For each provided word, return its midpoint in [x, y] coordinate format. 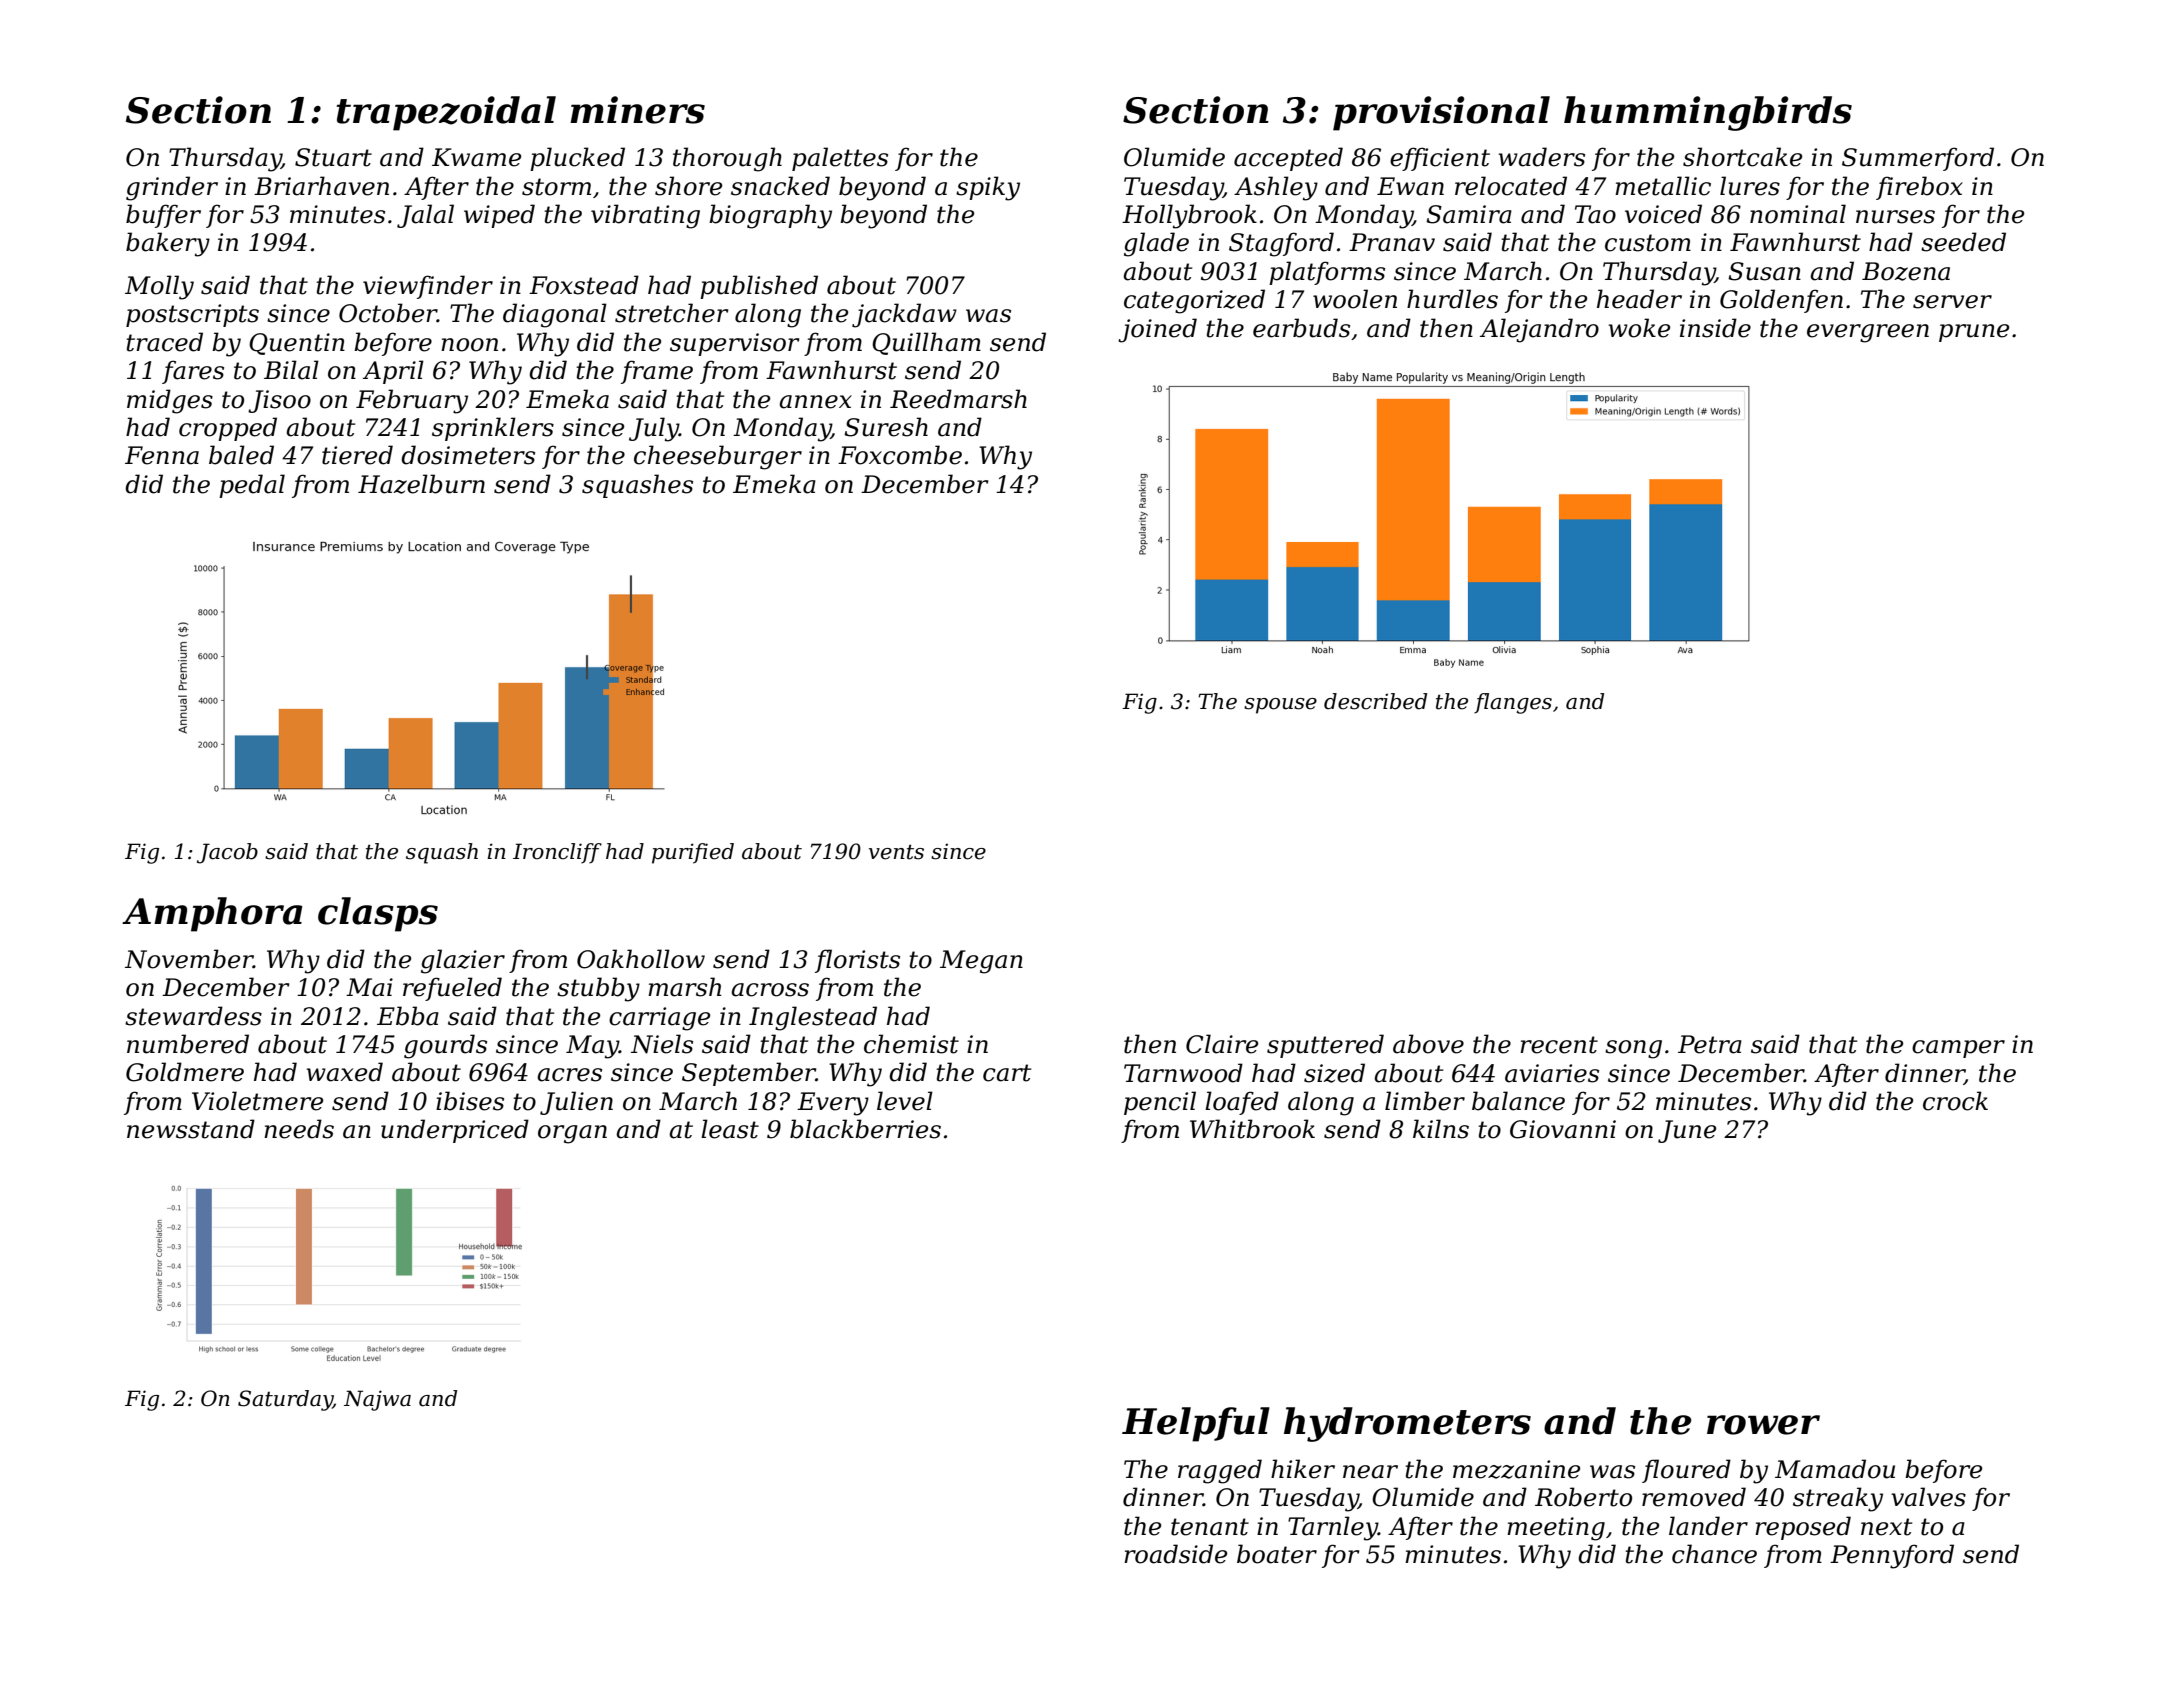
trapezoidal [446, 113]
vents [896, 852]
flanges [1513, 703]
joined [1157, 330]
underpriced [455, 1131]
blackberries [865, 1129]
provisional [1441, 113]
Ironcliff [557, 853]
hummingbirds [1708, 113]
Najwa [377, 1400]
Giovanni [1563, 1129]
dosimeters [468, 455]
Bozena [1906, 271]
